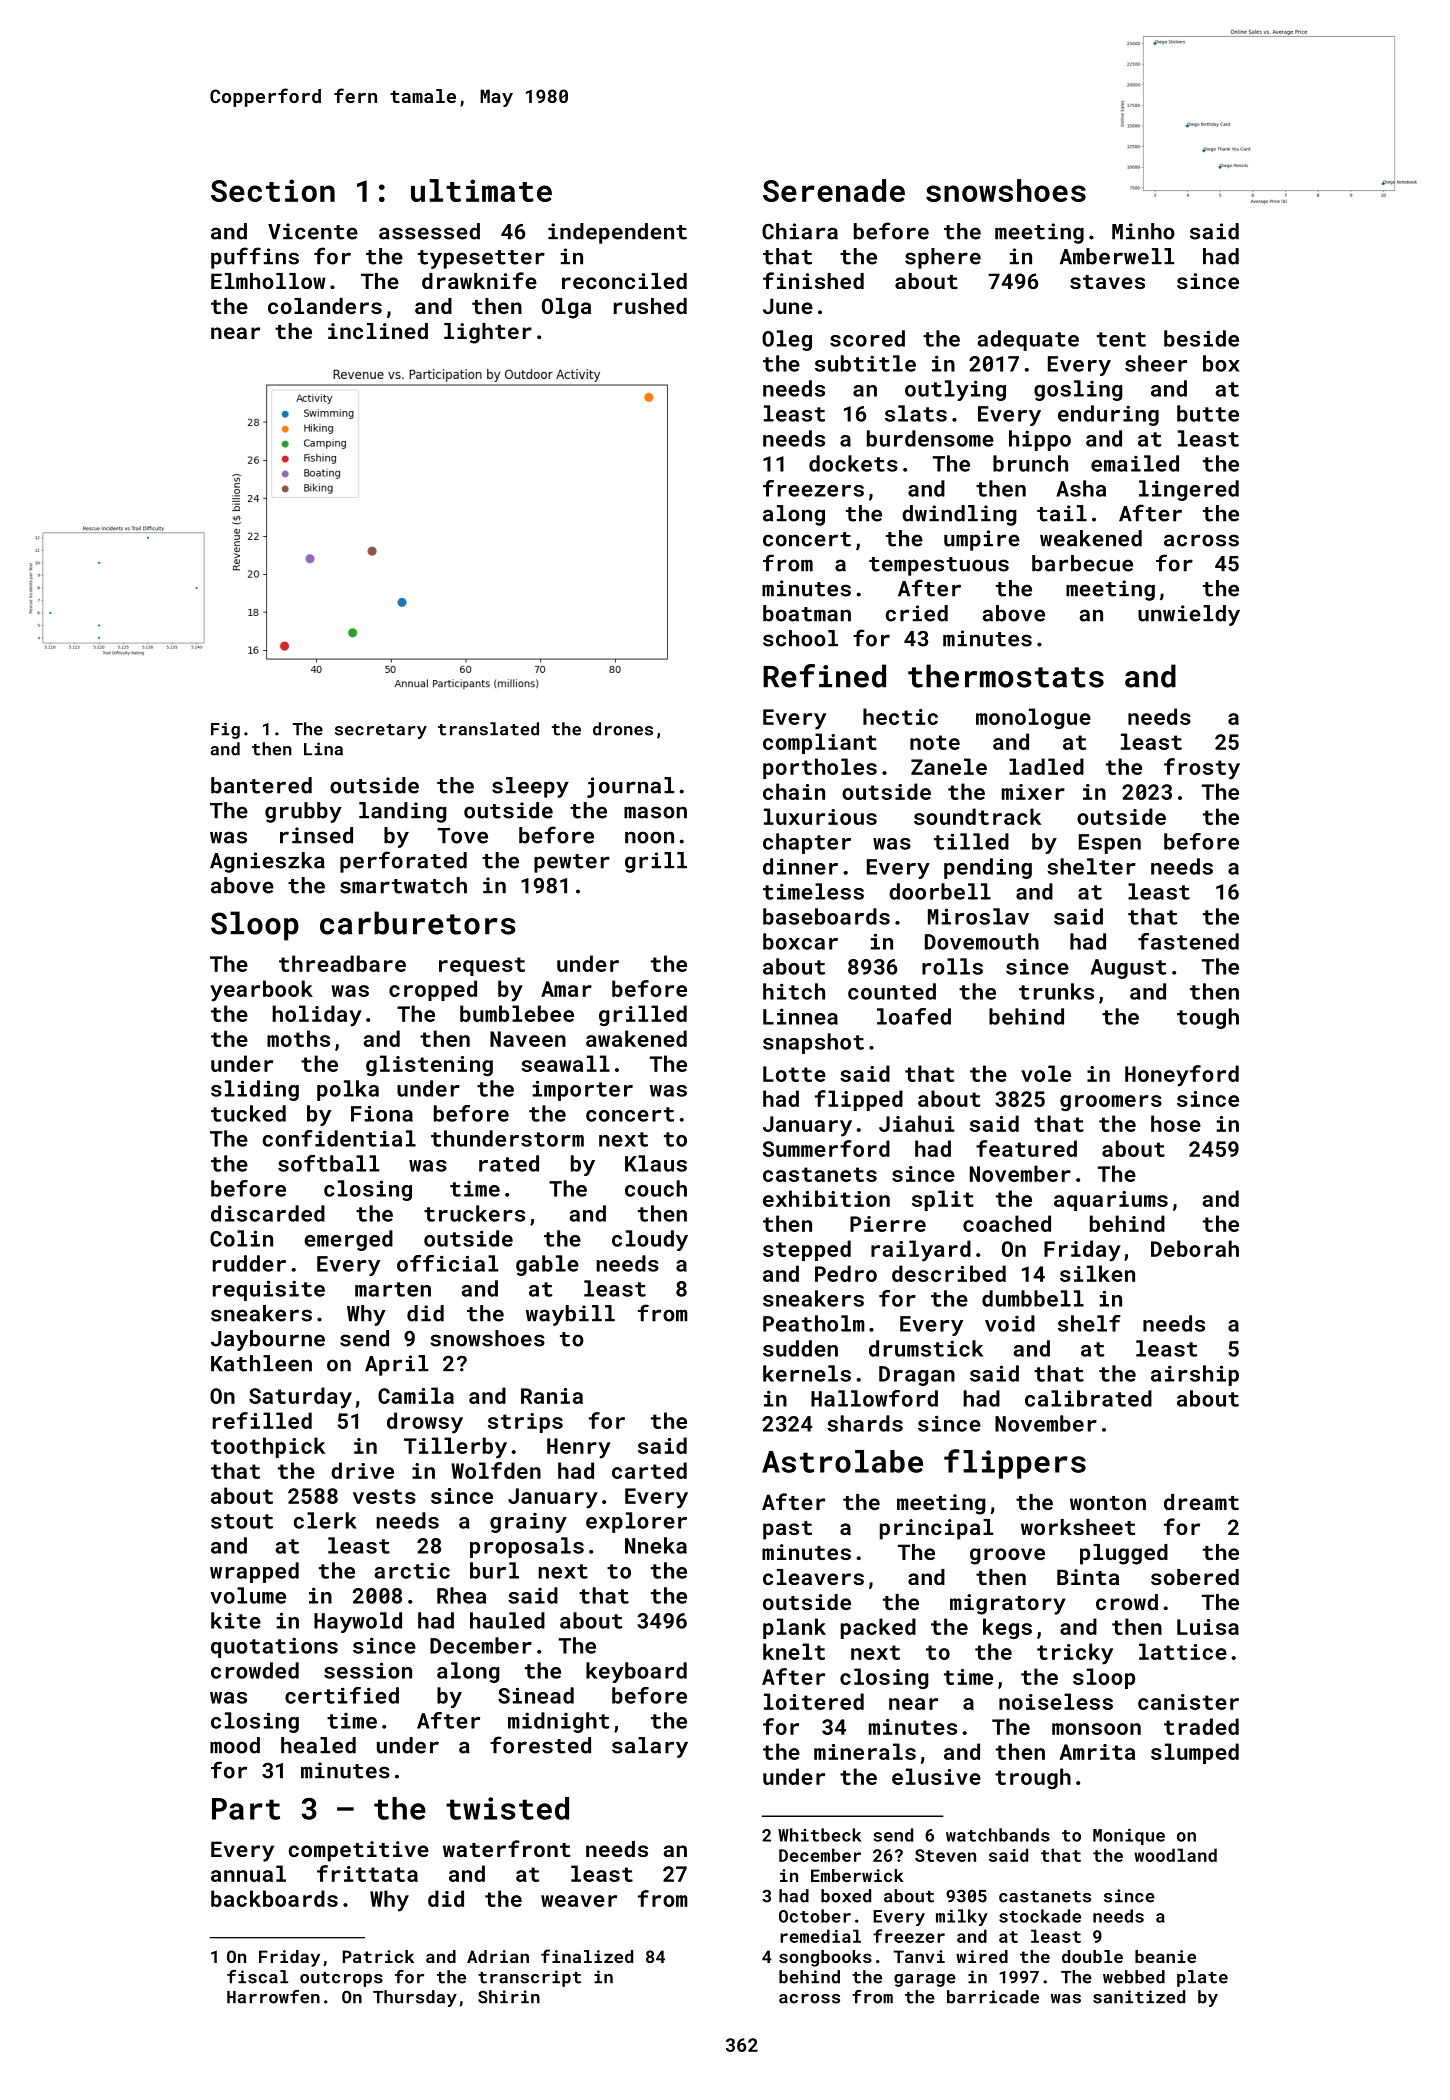 The width and height of the screenshot is (1450, 2100). What do you see at coordinates (834, 190) in the screenshot?
I see `Serenade` at bounding box center [834, 190].
